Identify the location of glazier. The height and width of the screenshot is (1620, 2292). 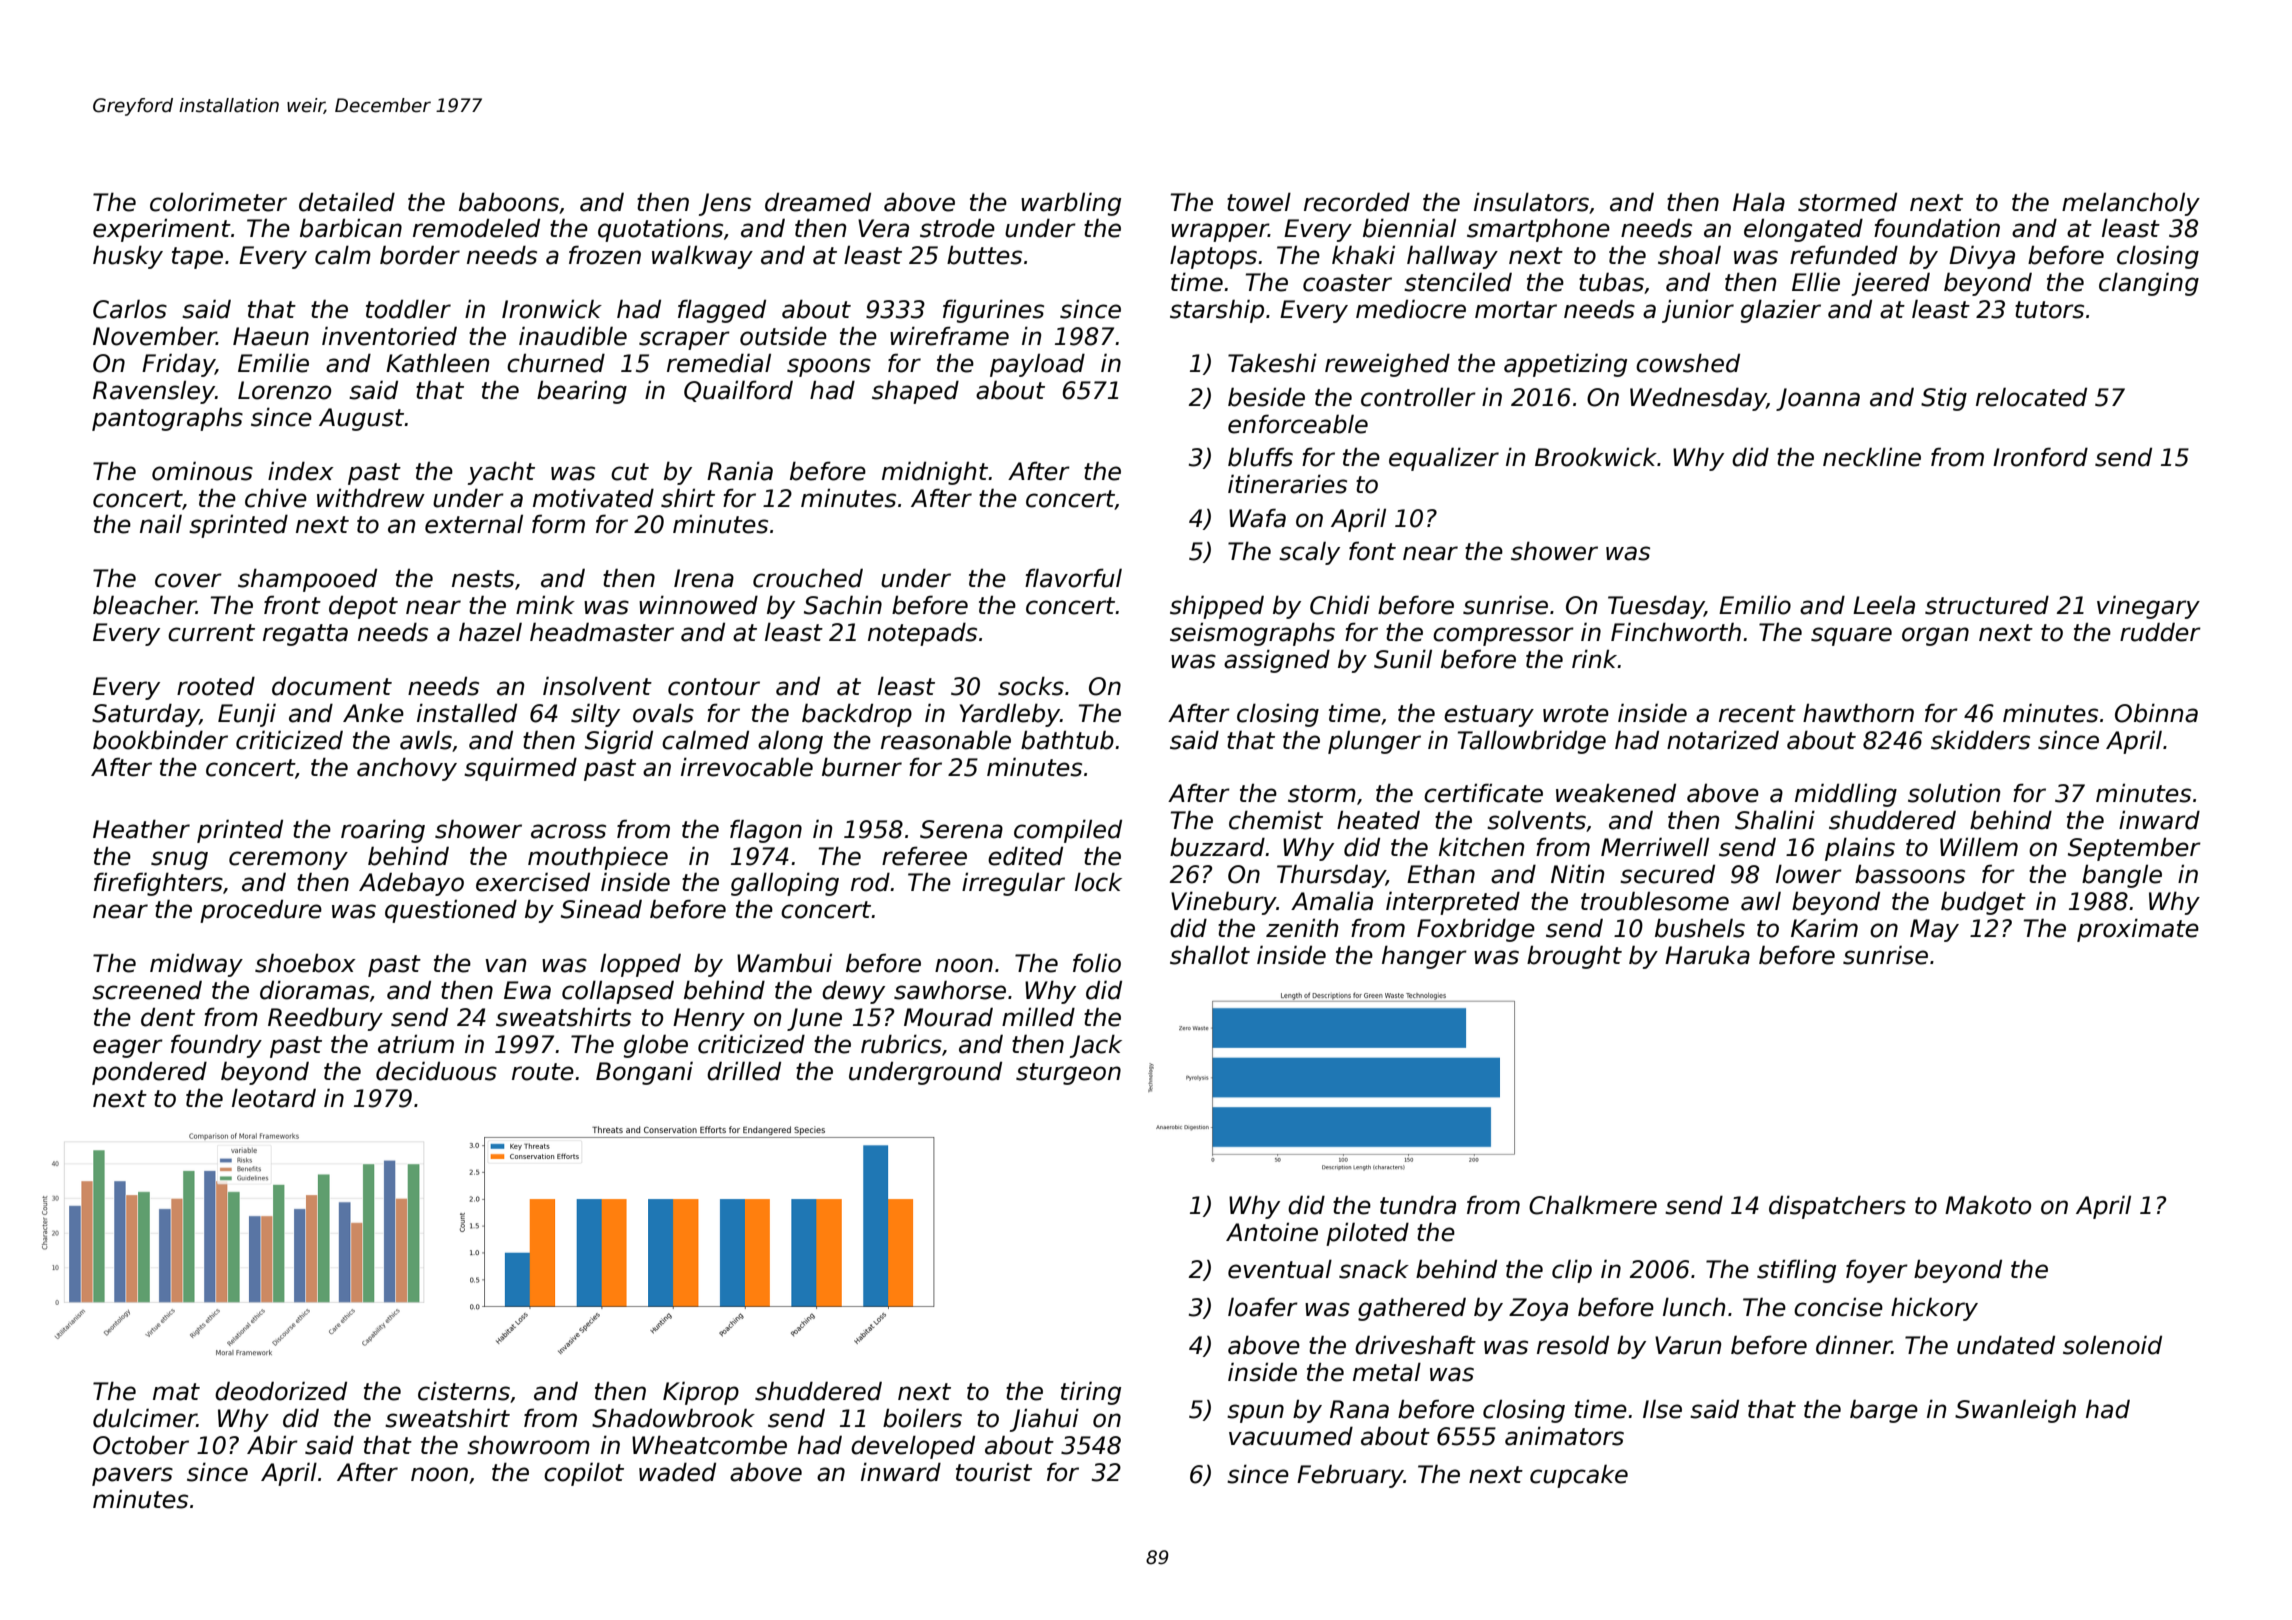
(1781, 311).
